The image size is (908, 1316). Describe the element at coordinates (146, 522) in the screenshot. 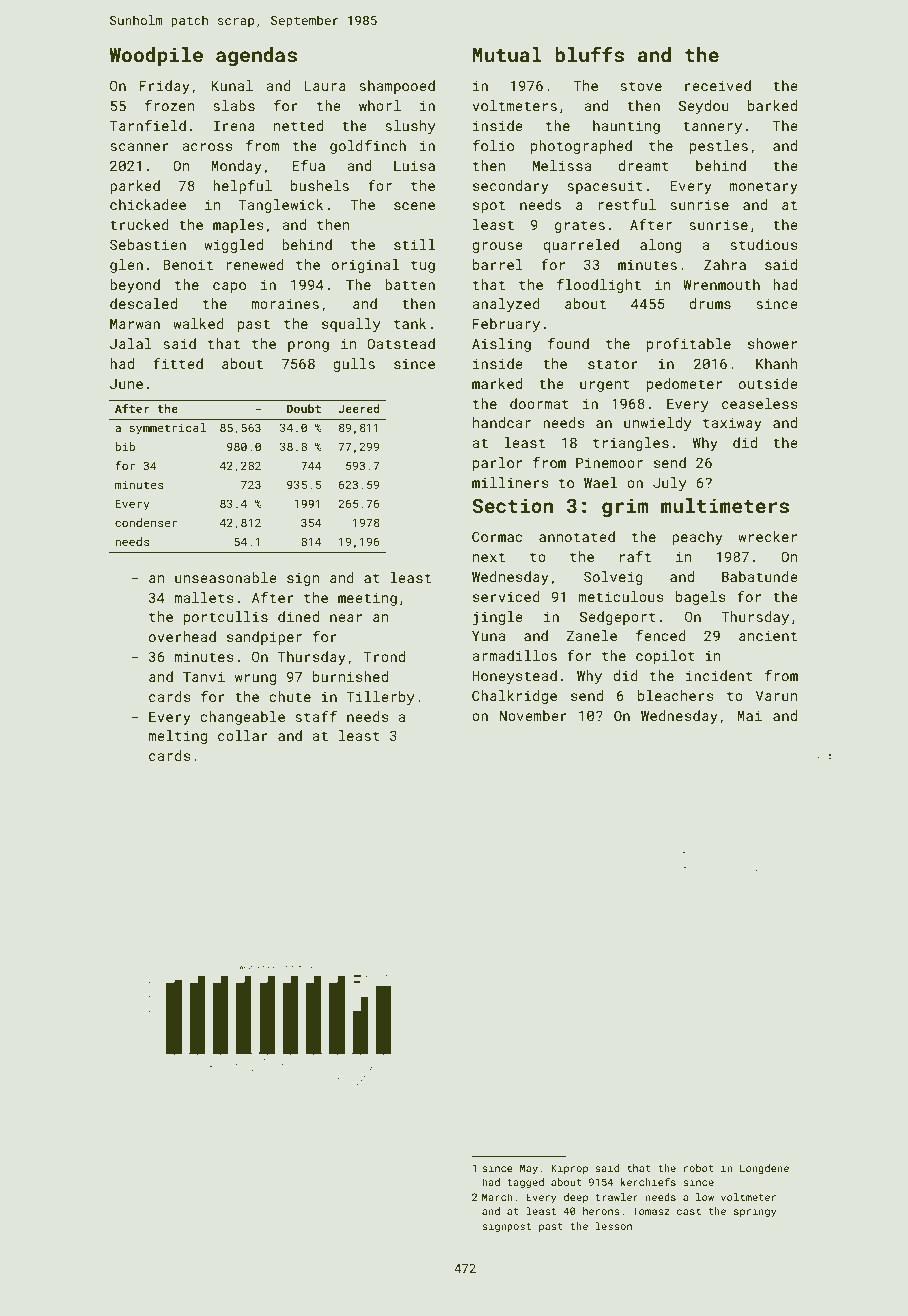

I see `condenser` at that location.
